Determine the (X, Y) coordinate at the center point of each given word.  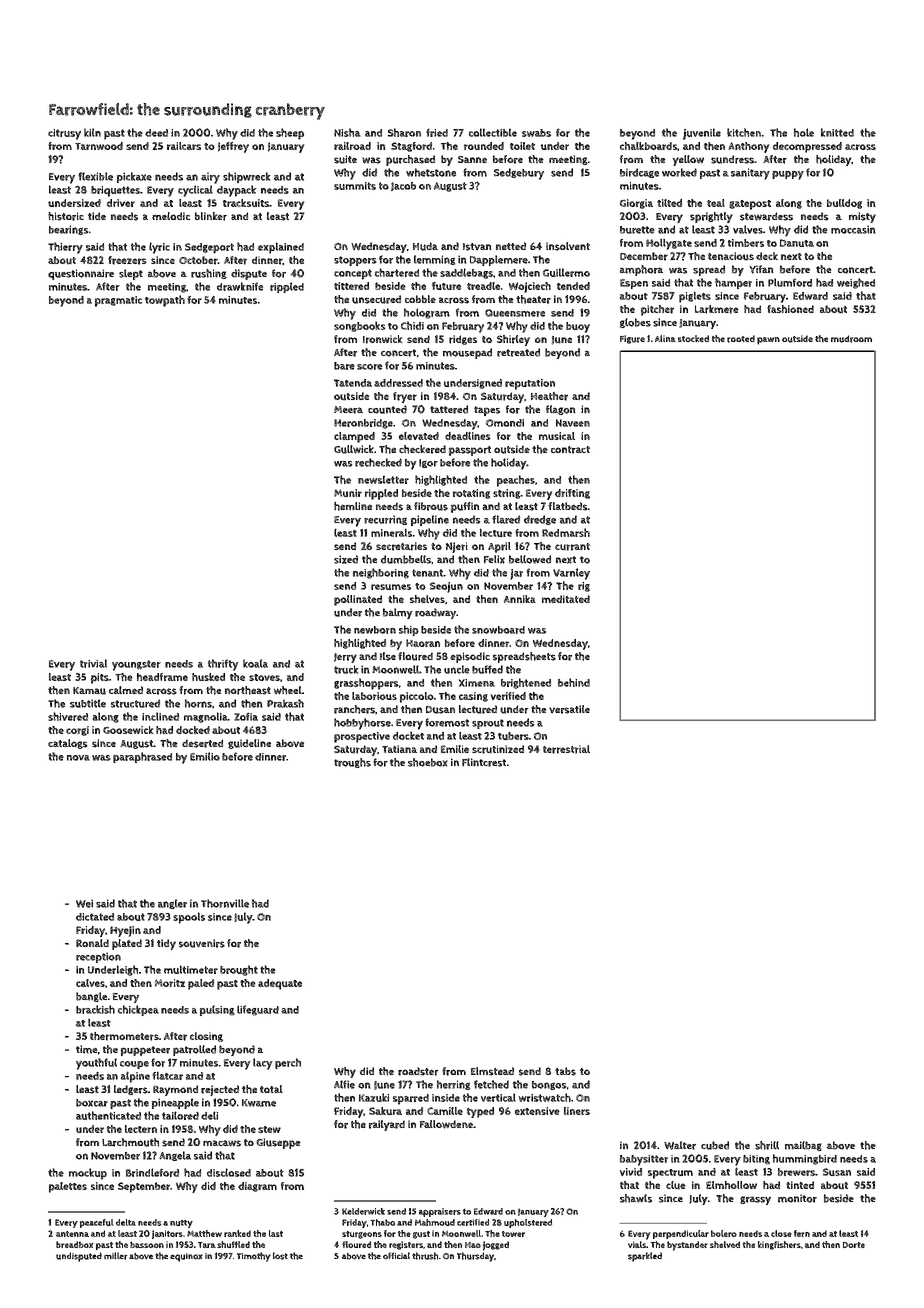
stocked (693, 338)
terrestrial (566, 749)
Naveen (573, 423)
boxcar (92, 1103)
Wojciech (530, 287)
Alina (665, 338)
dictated (95, 917)
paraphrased (142, 757)
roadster (418, 1071)
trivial (93, 663)
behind (574, 682)
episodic (470, 657)
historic (66, 216)
